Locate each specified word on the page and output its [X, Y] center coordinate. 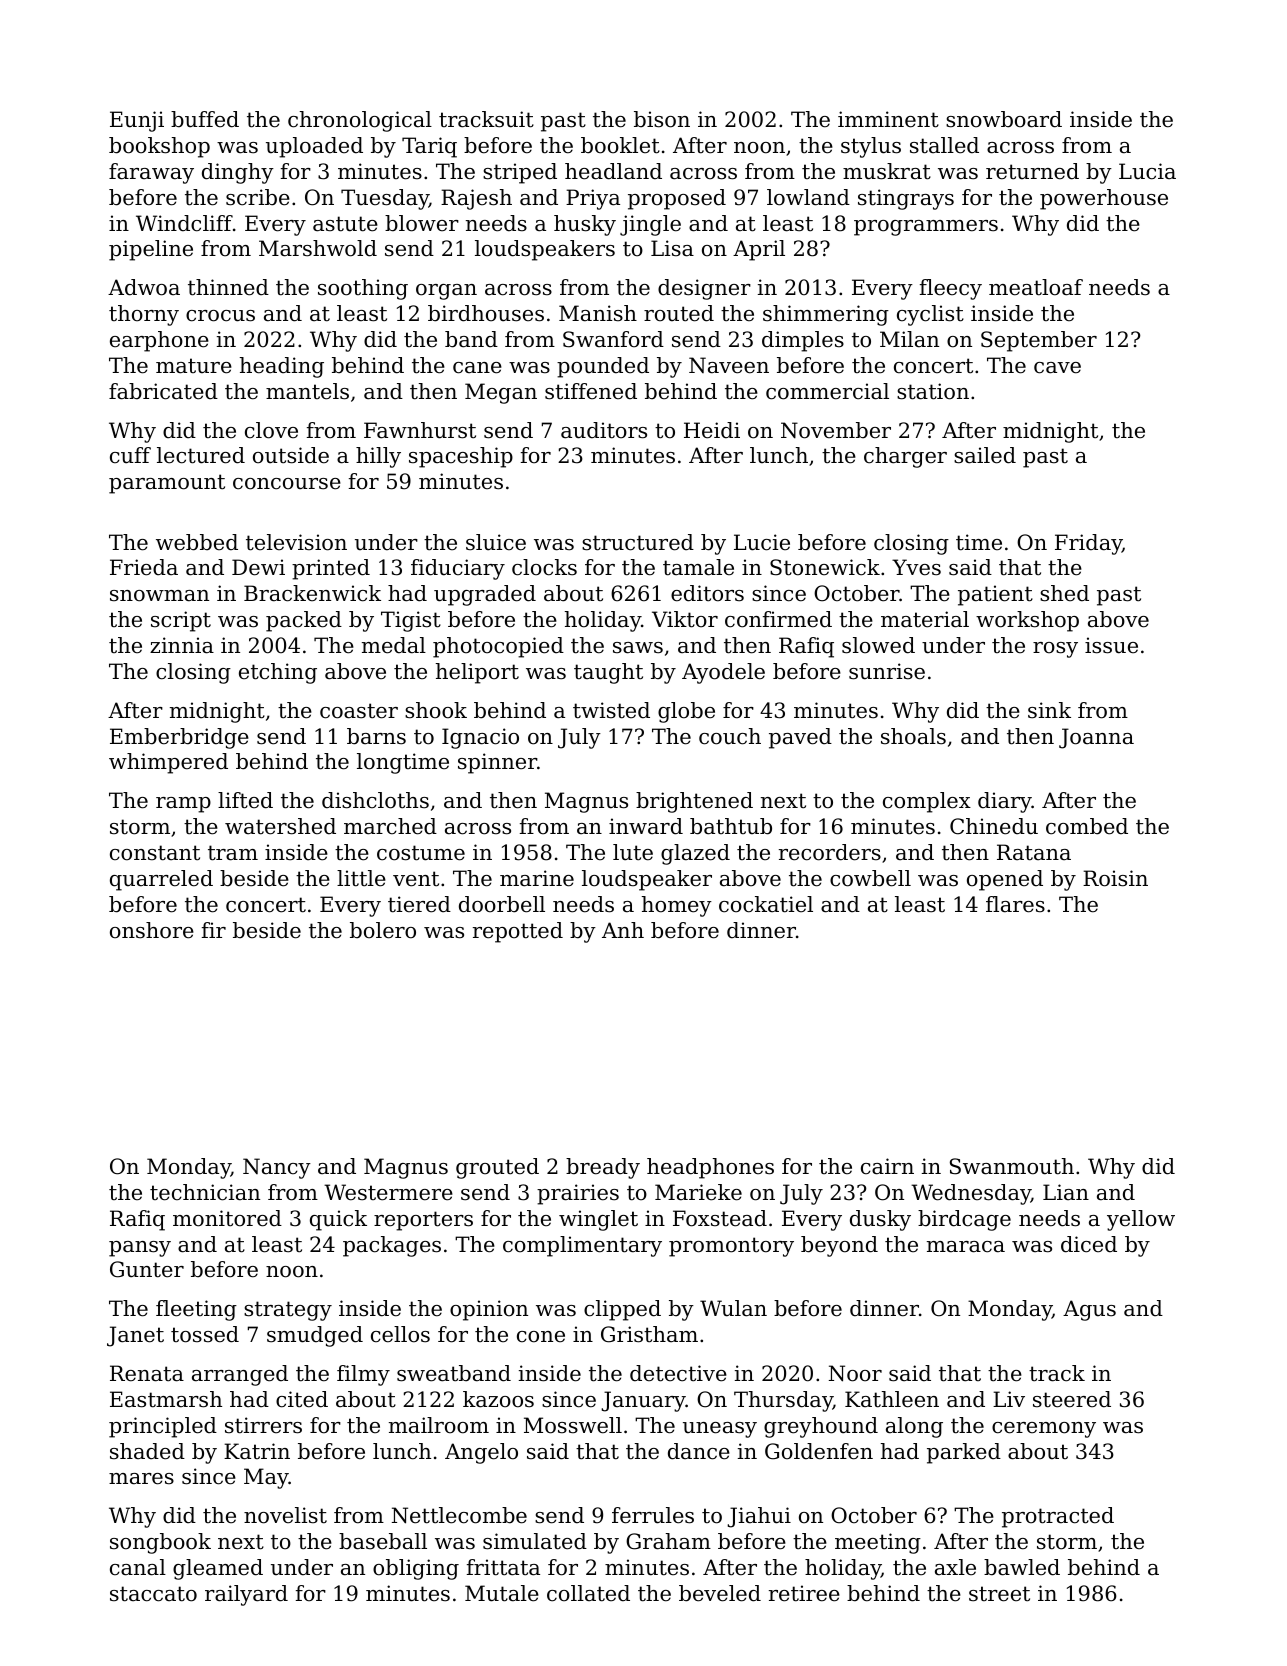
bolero [383, 930]
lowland [808, 197]
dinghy [238, 173]
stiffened [591, 391]
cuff [130, 455]
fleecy [951, 289]
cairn [887, 1166]
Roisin [1115, 878]
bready [603, 1168]
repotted [518, 932]
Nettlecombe [459, 1515]
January [643, 1401]
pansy [140, 1249]
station [933, 391]
